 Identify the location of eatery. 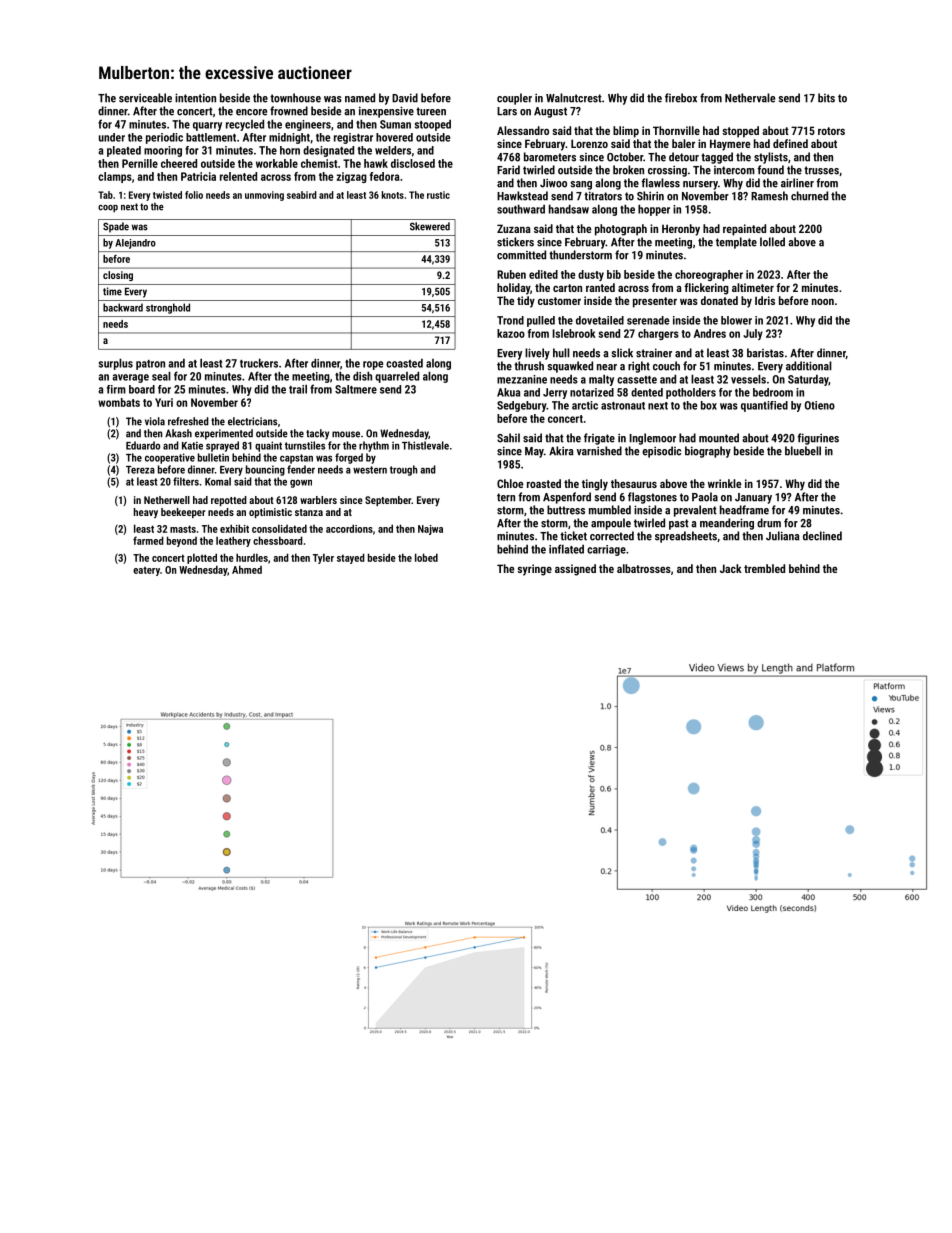
(146, 571).
